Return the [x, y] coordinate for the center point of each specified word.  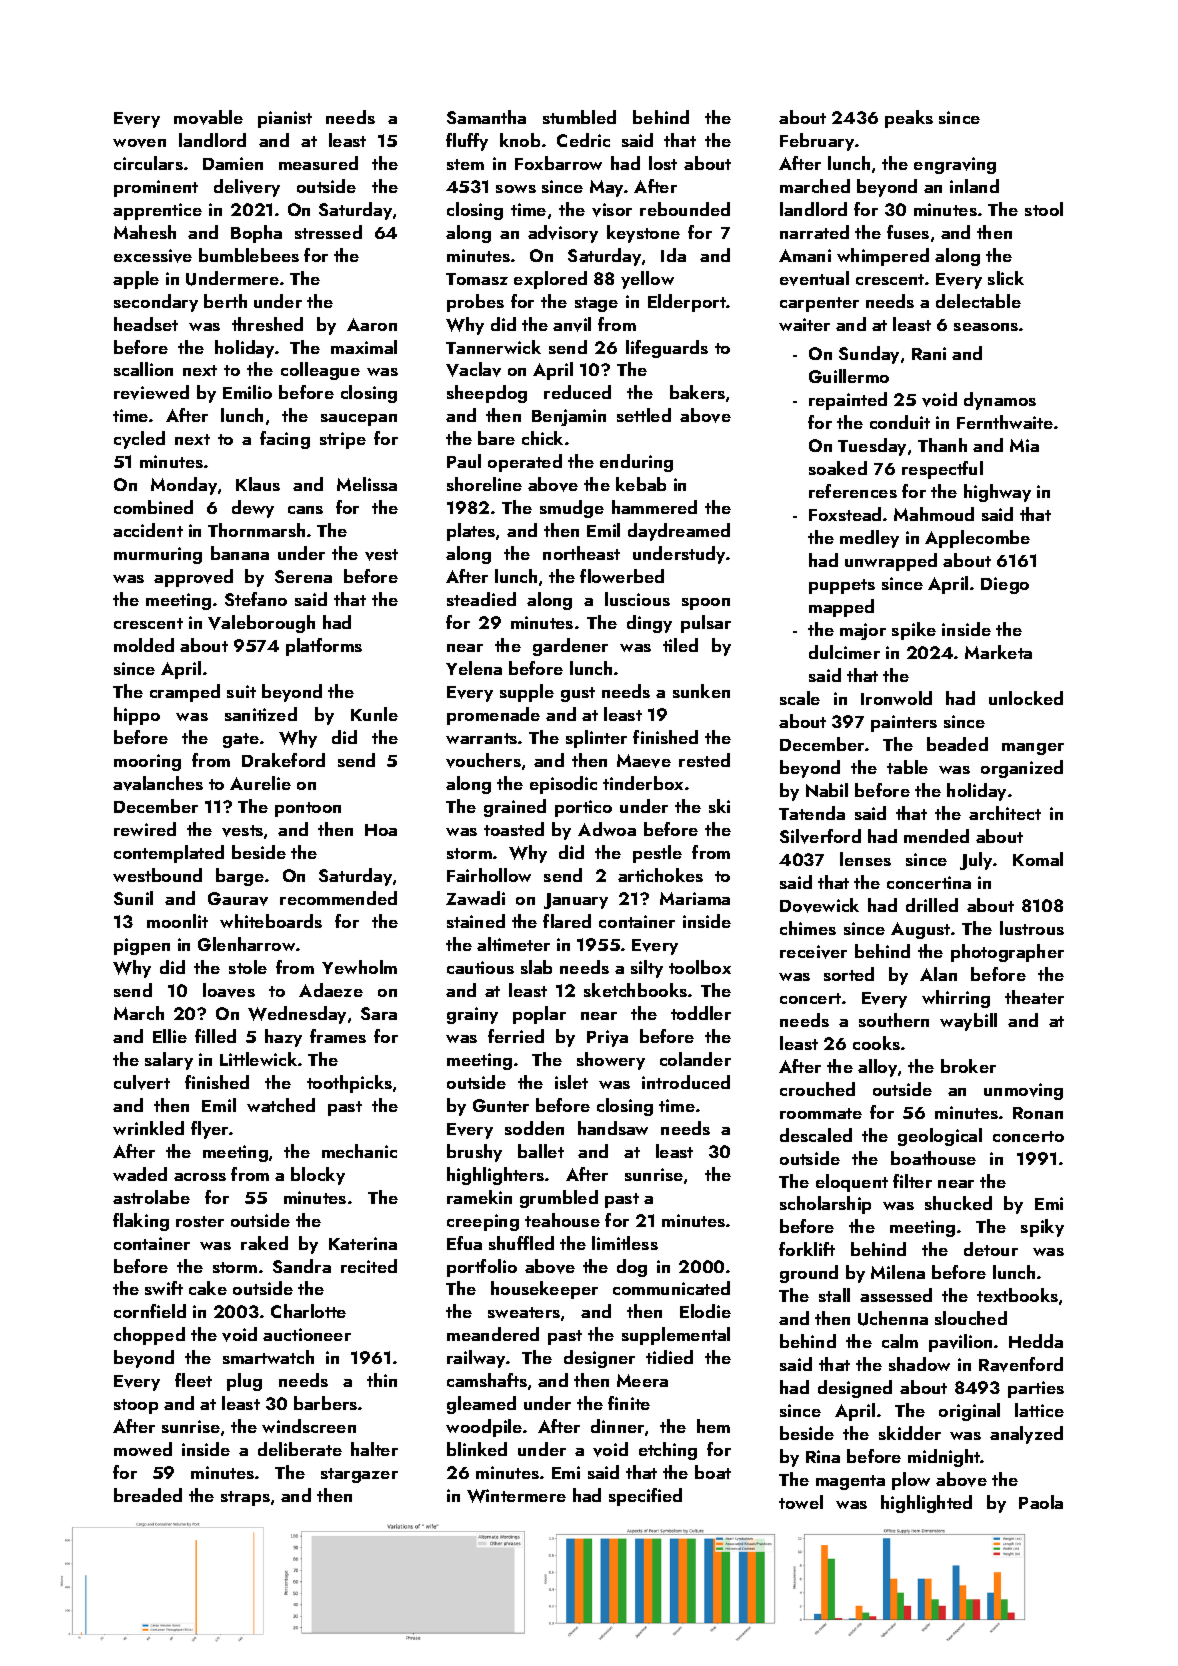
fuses [908, 232]
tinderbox [643, 783]
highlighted [926, 1504]
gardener [570, 647]
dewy [253, 509]
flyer [209, 1130]
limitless [625, 1243]
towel [801, 1502]
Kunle [374, 714]
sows [516, 189]
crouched [817, 1089]
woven [139, 143]
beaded [957, 744]
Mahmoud [934, 514]
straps [245, 1498]
